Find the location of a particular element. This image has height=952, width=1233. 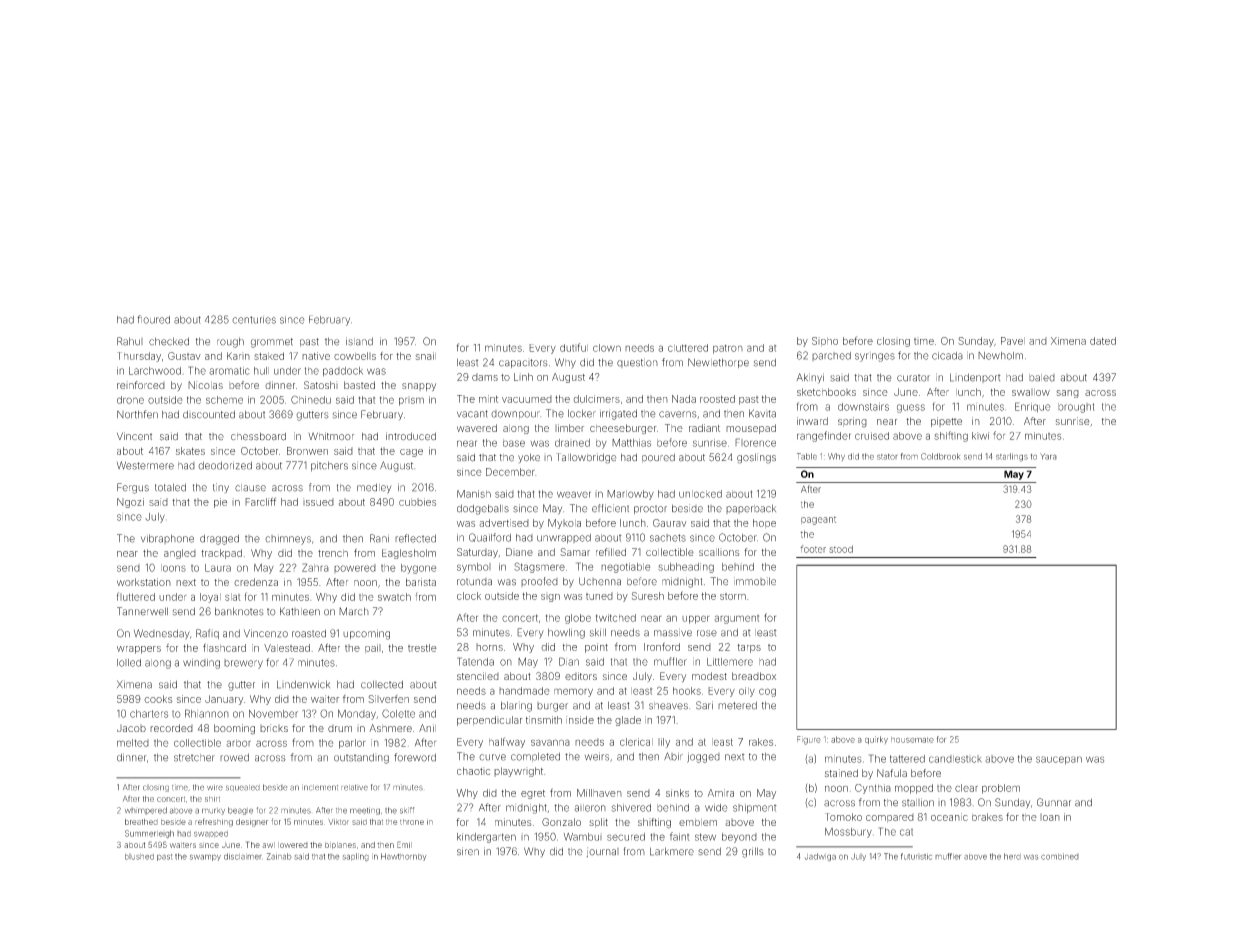

cluttered is located at coordinates (688, 348).
